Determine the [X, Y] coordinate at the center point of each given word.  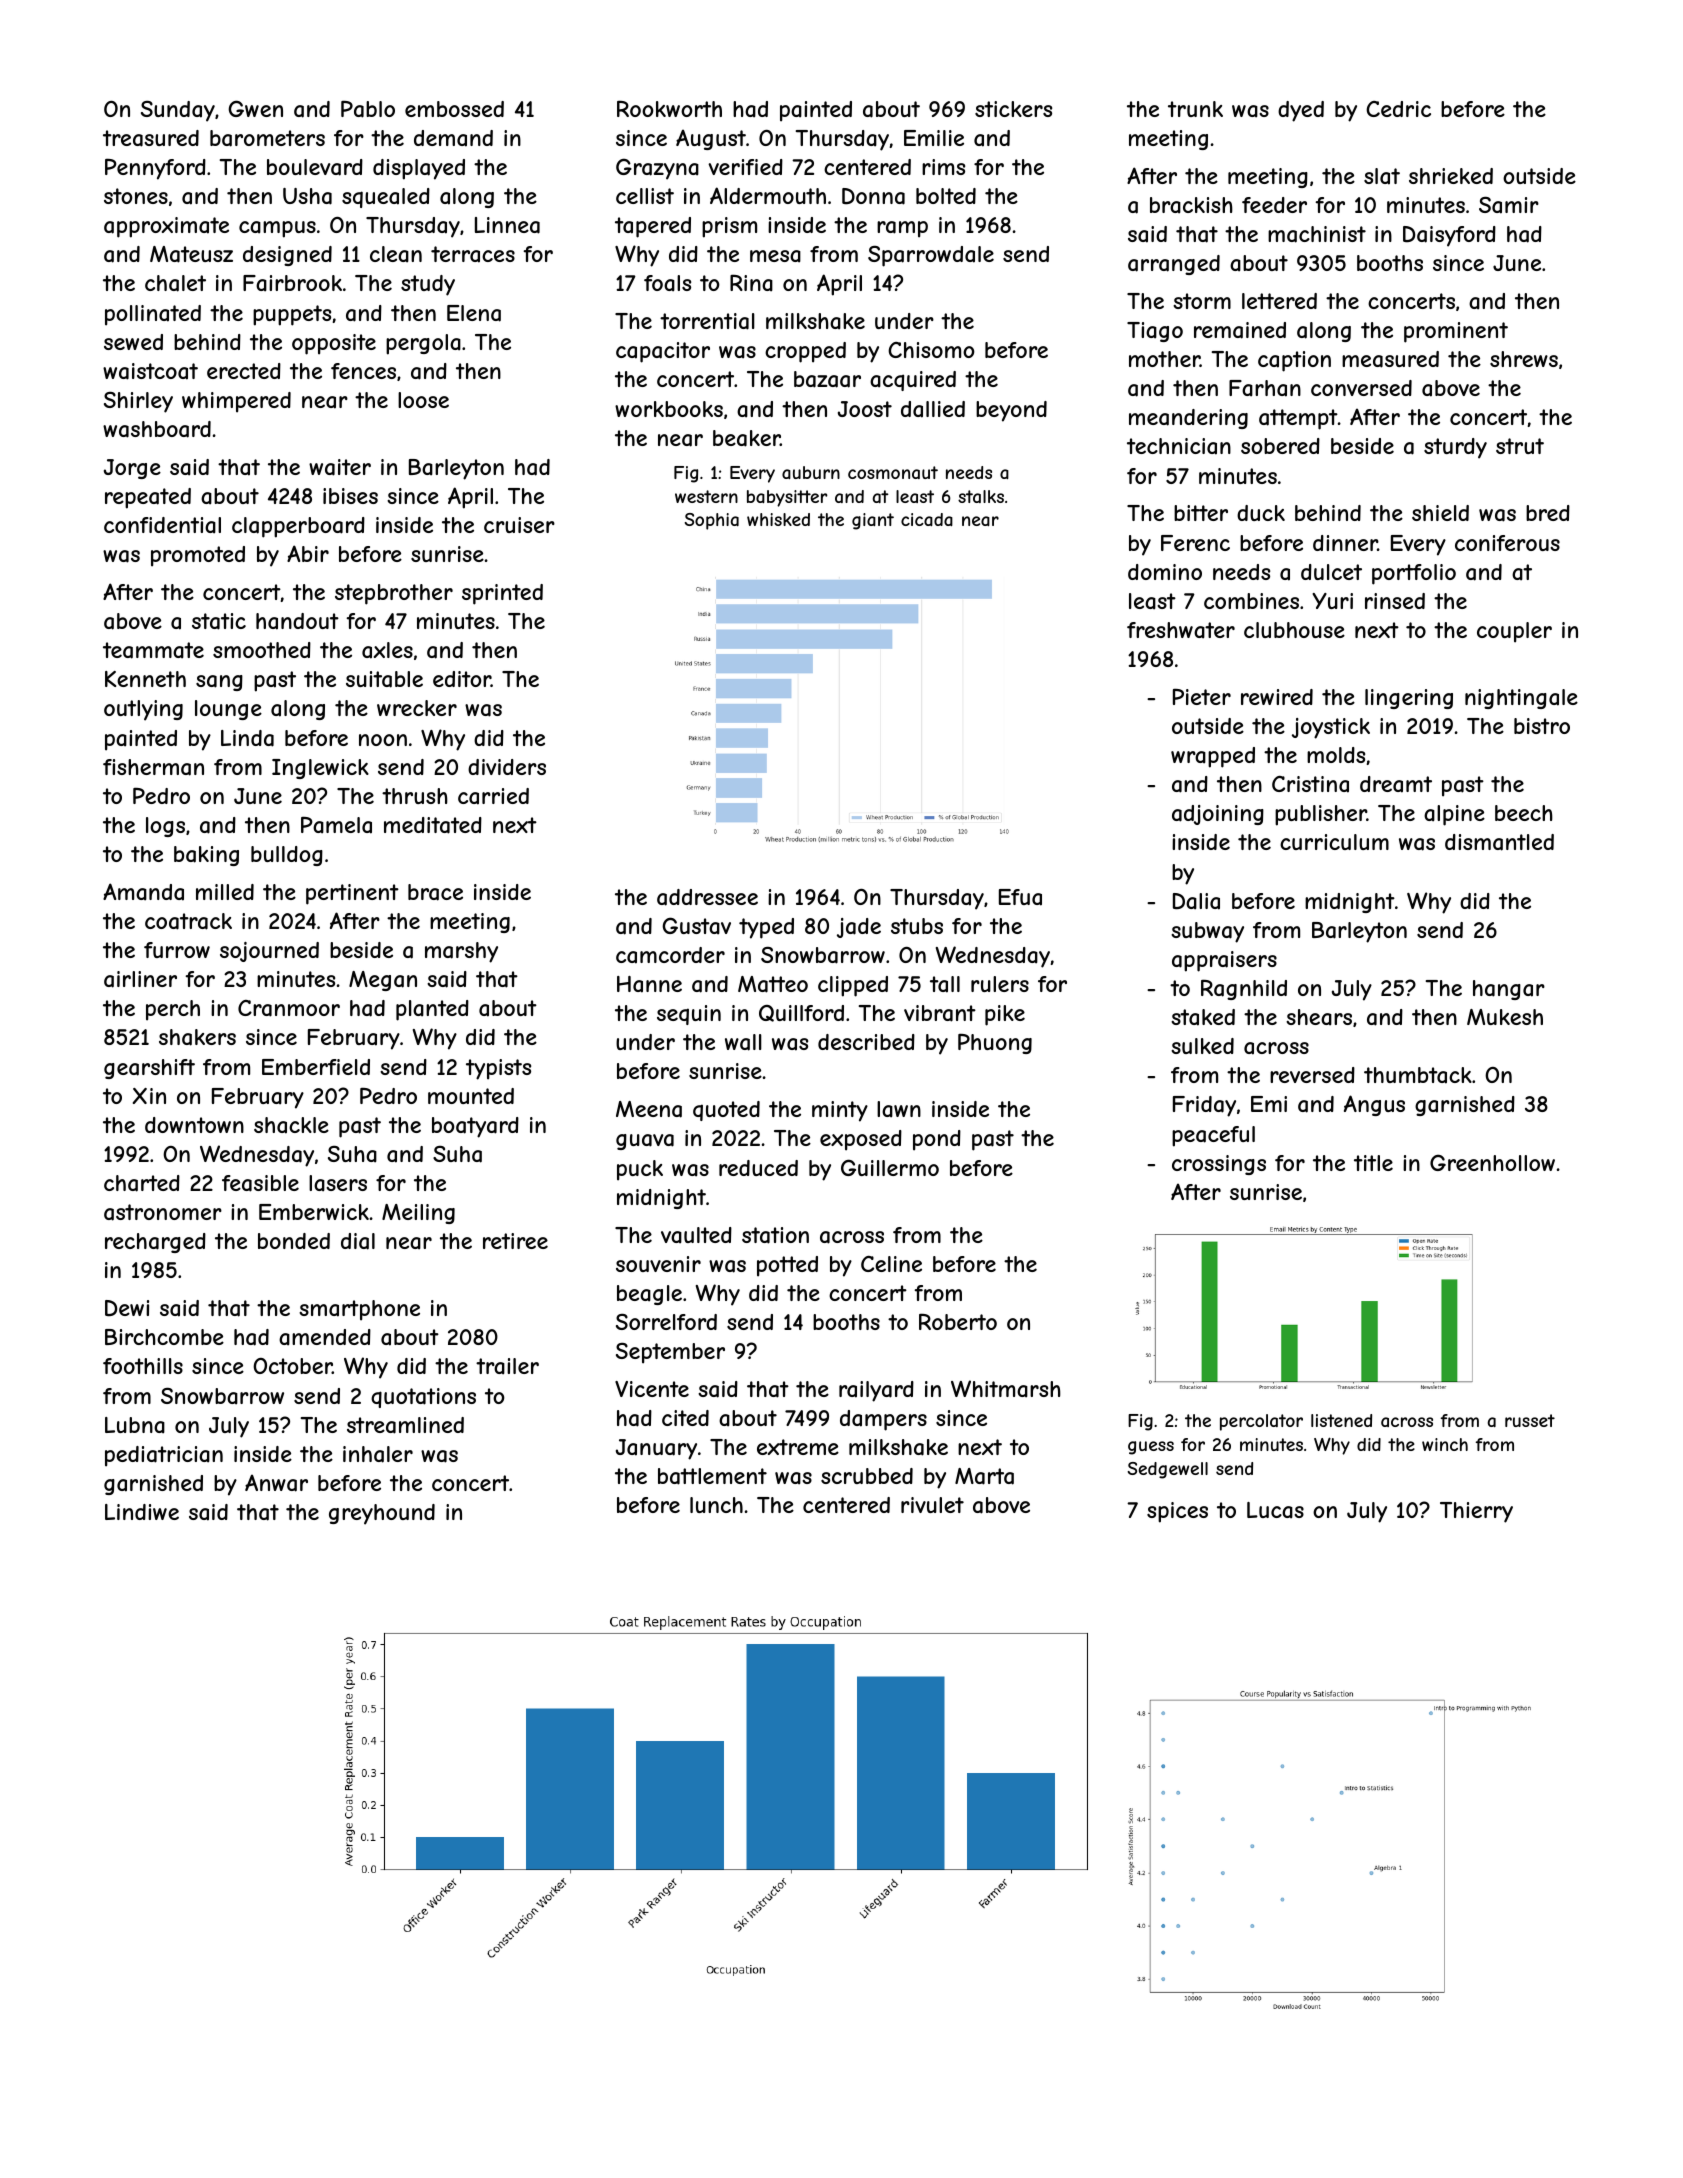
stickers [1013, 109]
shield [1440, 513]
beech [1524, 813]
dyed [1301, 111]
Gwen [255, 108]
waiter [340, 467]
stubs [917, 926]
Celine [891, 1264]
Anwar [276, 1483]
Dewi [127, 1308]
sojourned [269, 952]
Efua [1020, 897]
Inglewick [320, 769]
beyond [1011, 411]
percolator [1261, 1422]
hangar [1509, 990]
